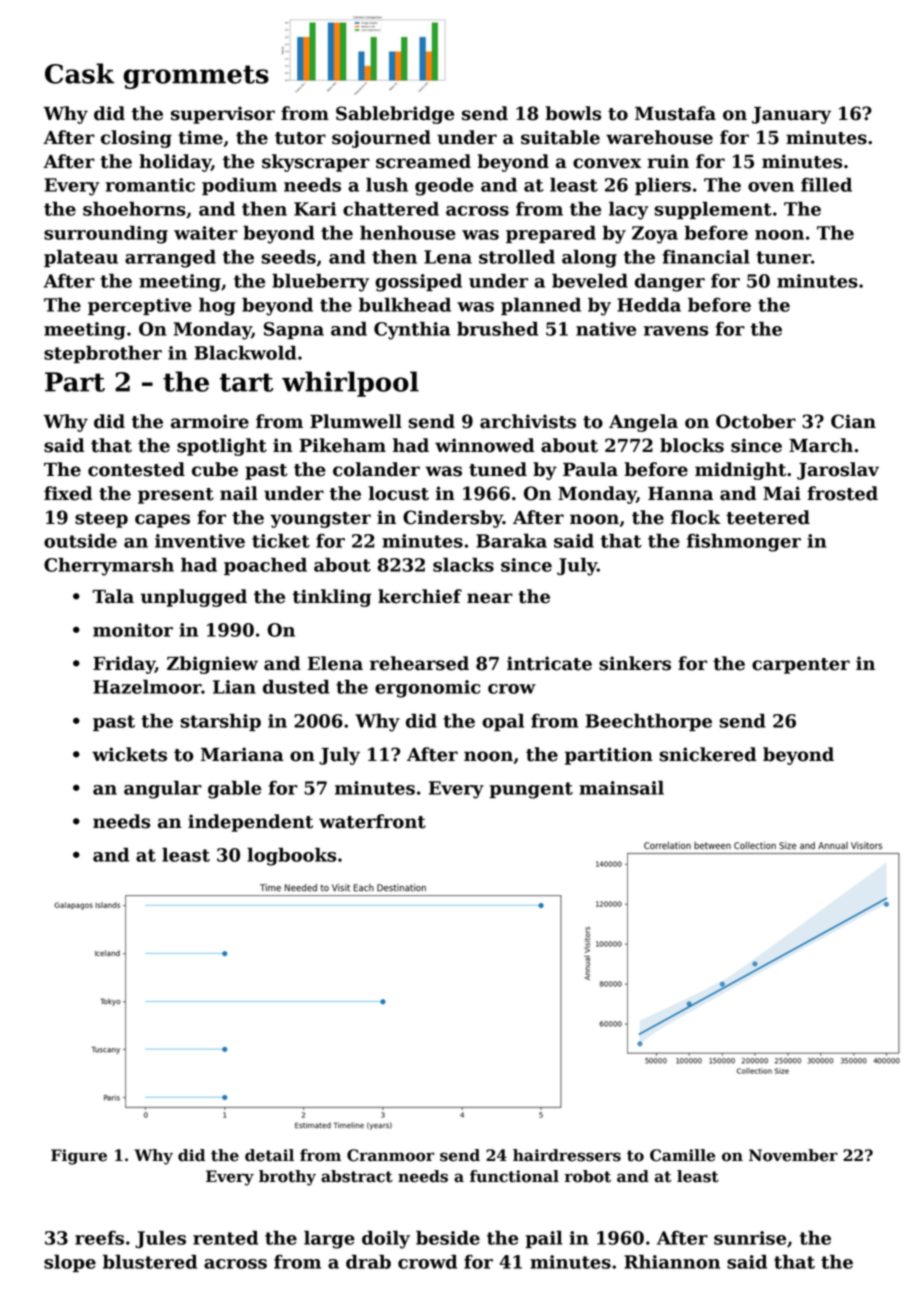 This page has width=924, height=1308. I want to click on carpenter, so click(801, 666).
